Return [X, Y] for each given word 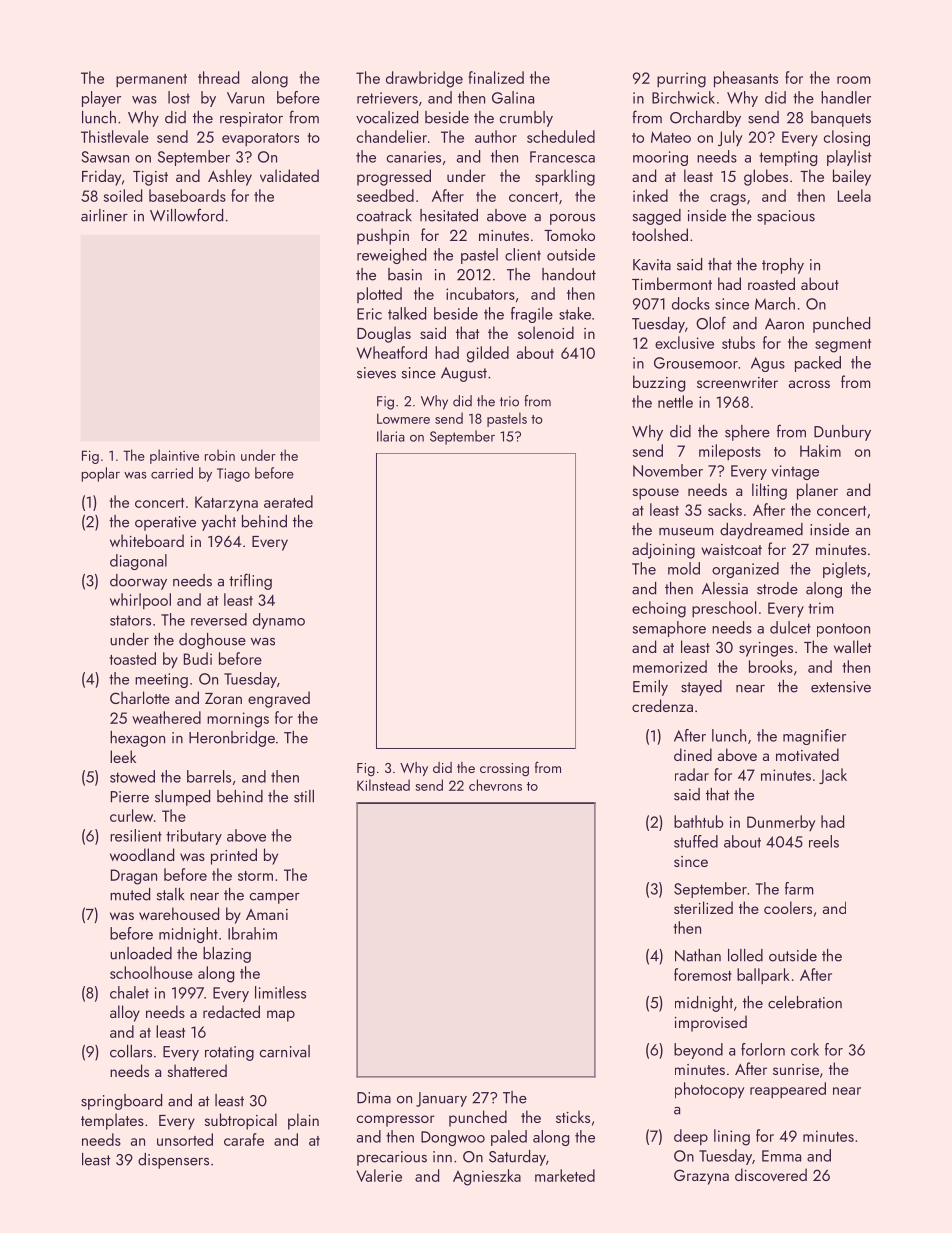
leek [123, 756]
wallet [852, 646]
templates [112, 1121]
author [496, 136]
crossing [504, 770]
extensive [841, 687]
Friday [101, 177]
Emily [650, 688]
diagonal [138, 562]
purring [681, 80]
